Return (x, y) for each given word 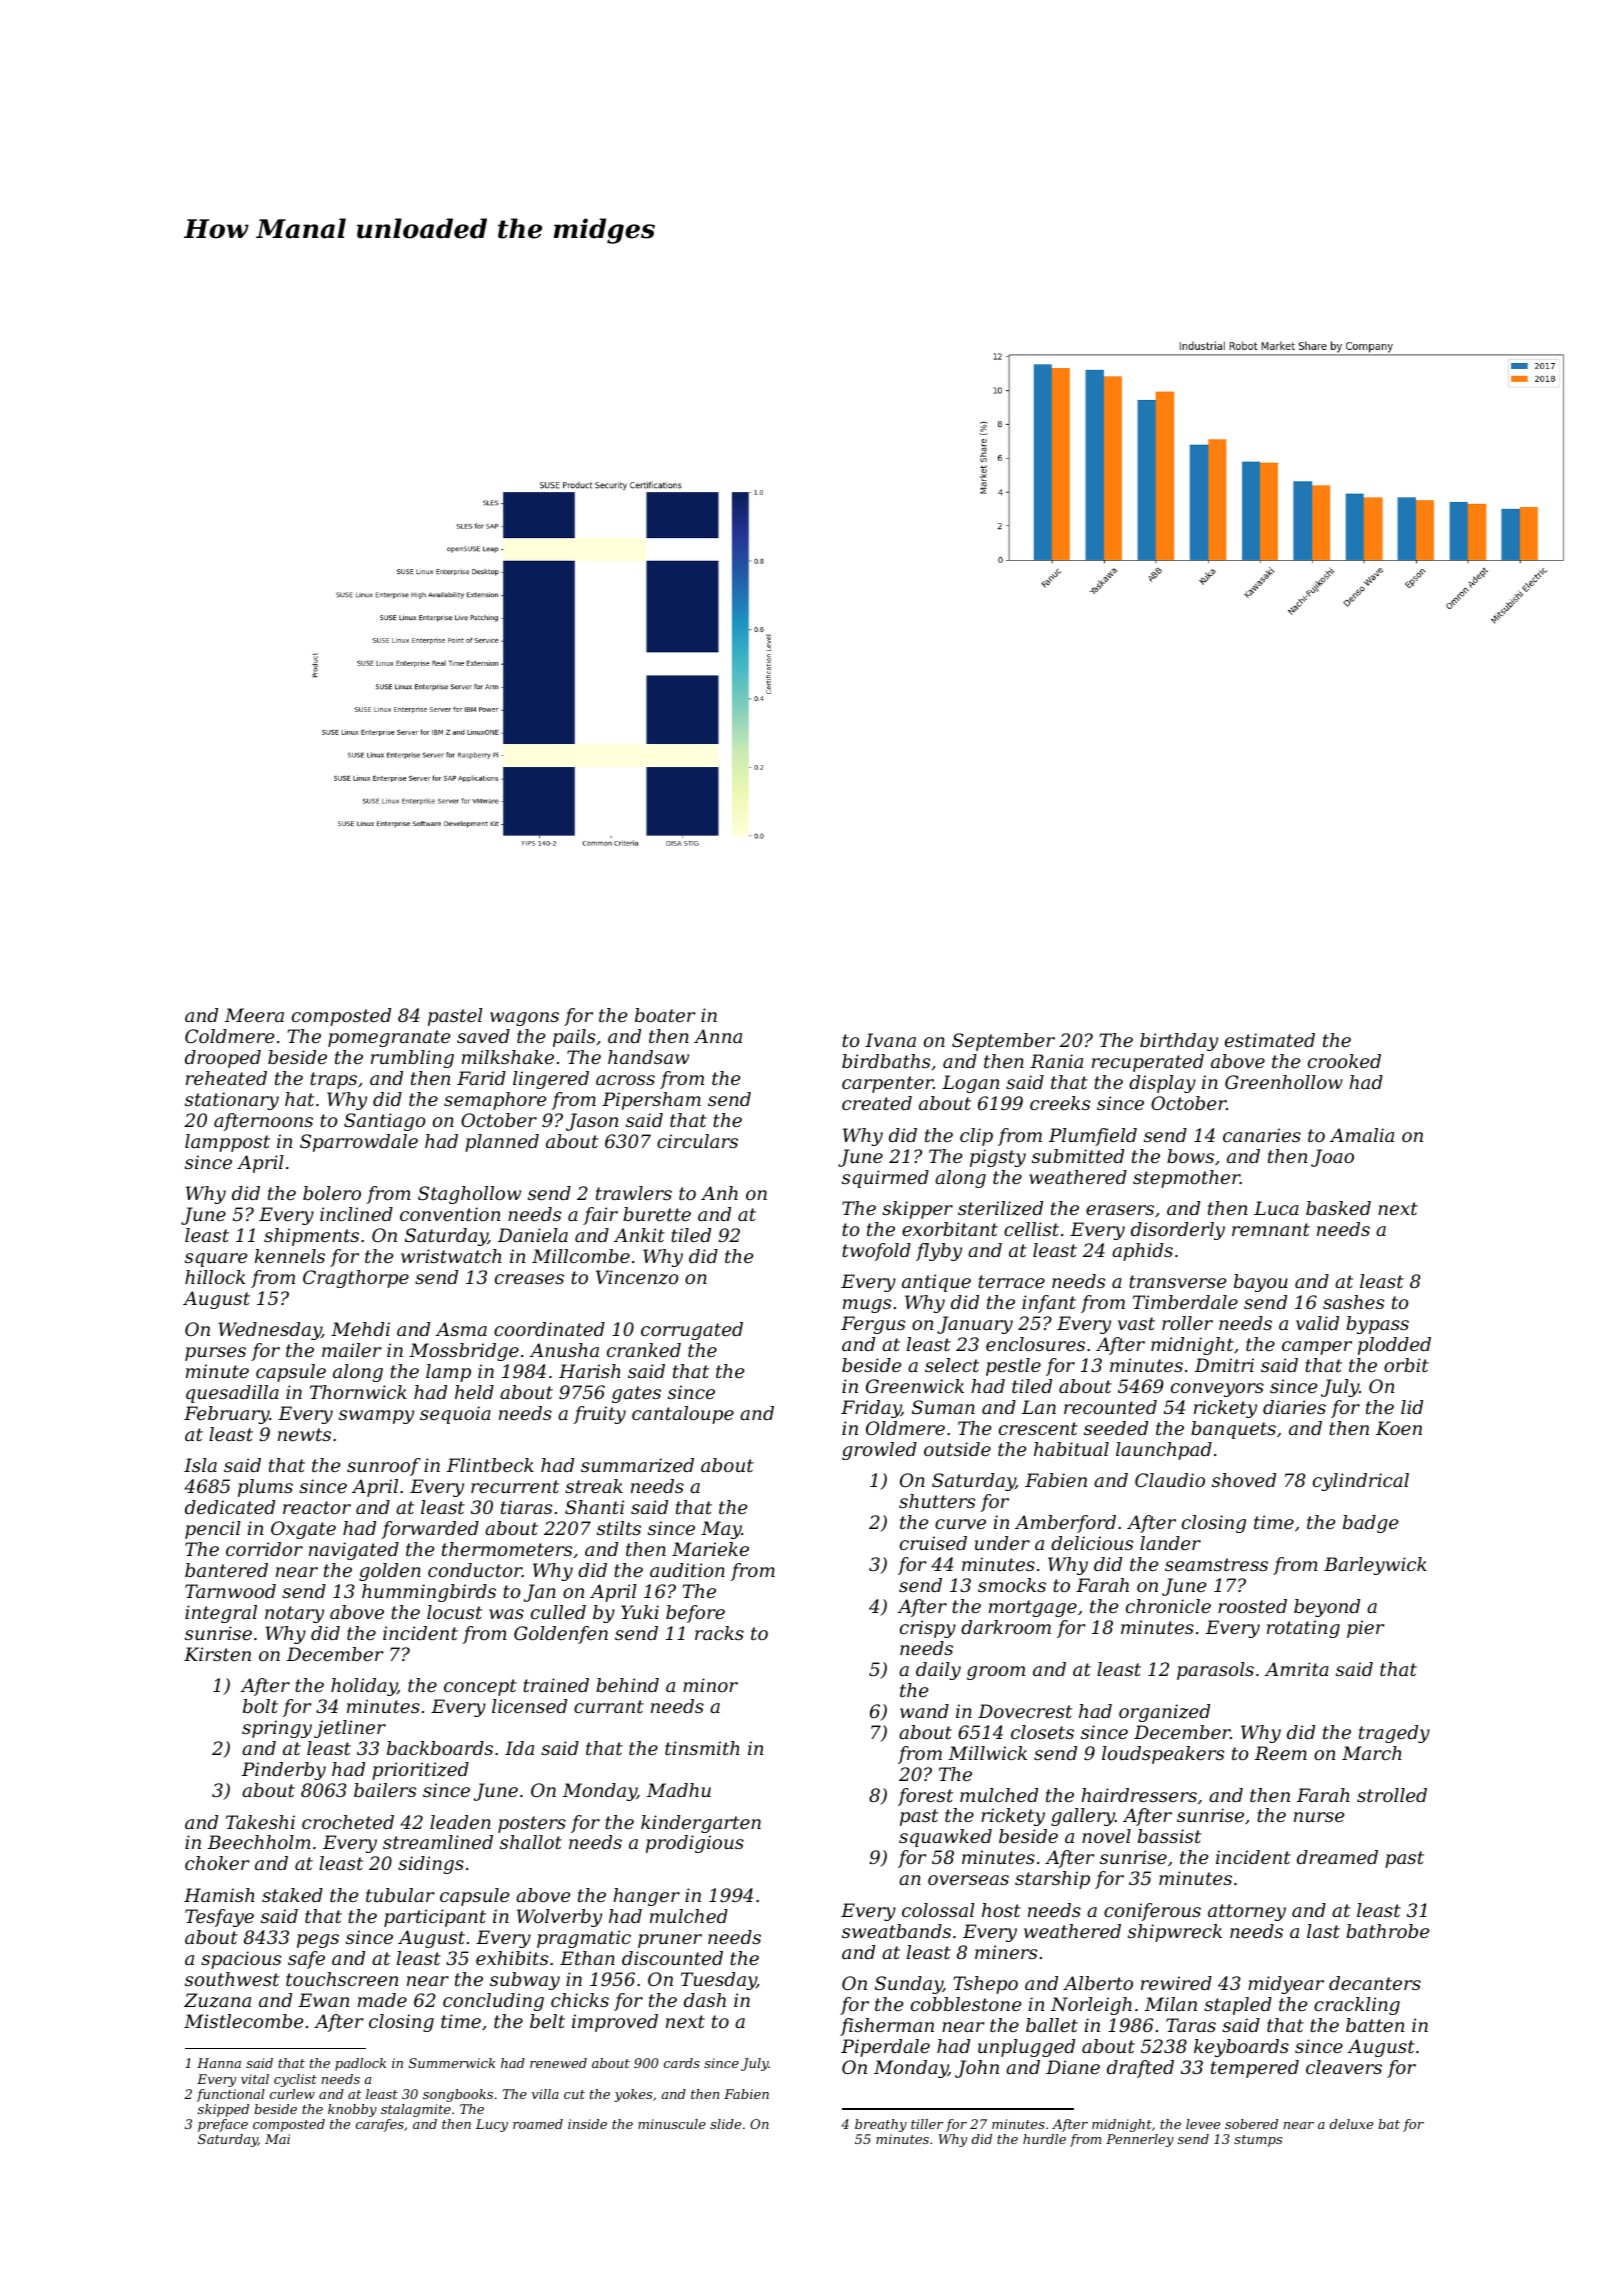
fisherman (887, 2027)
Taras (1191, 2025)
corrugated (692, 1331)
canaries (1262, 1135)
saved (483, 1036)
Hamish (219, 1895)
